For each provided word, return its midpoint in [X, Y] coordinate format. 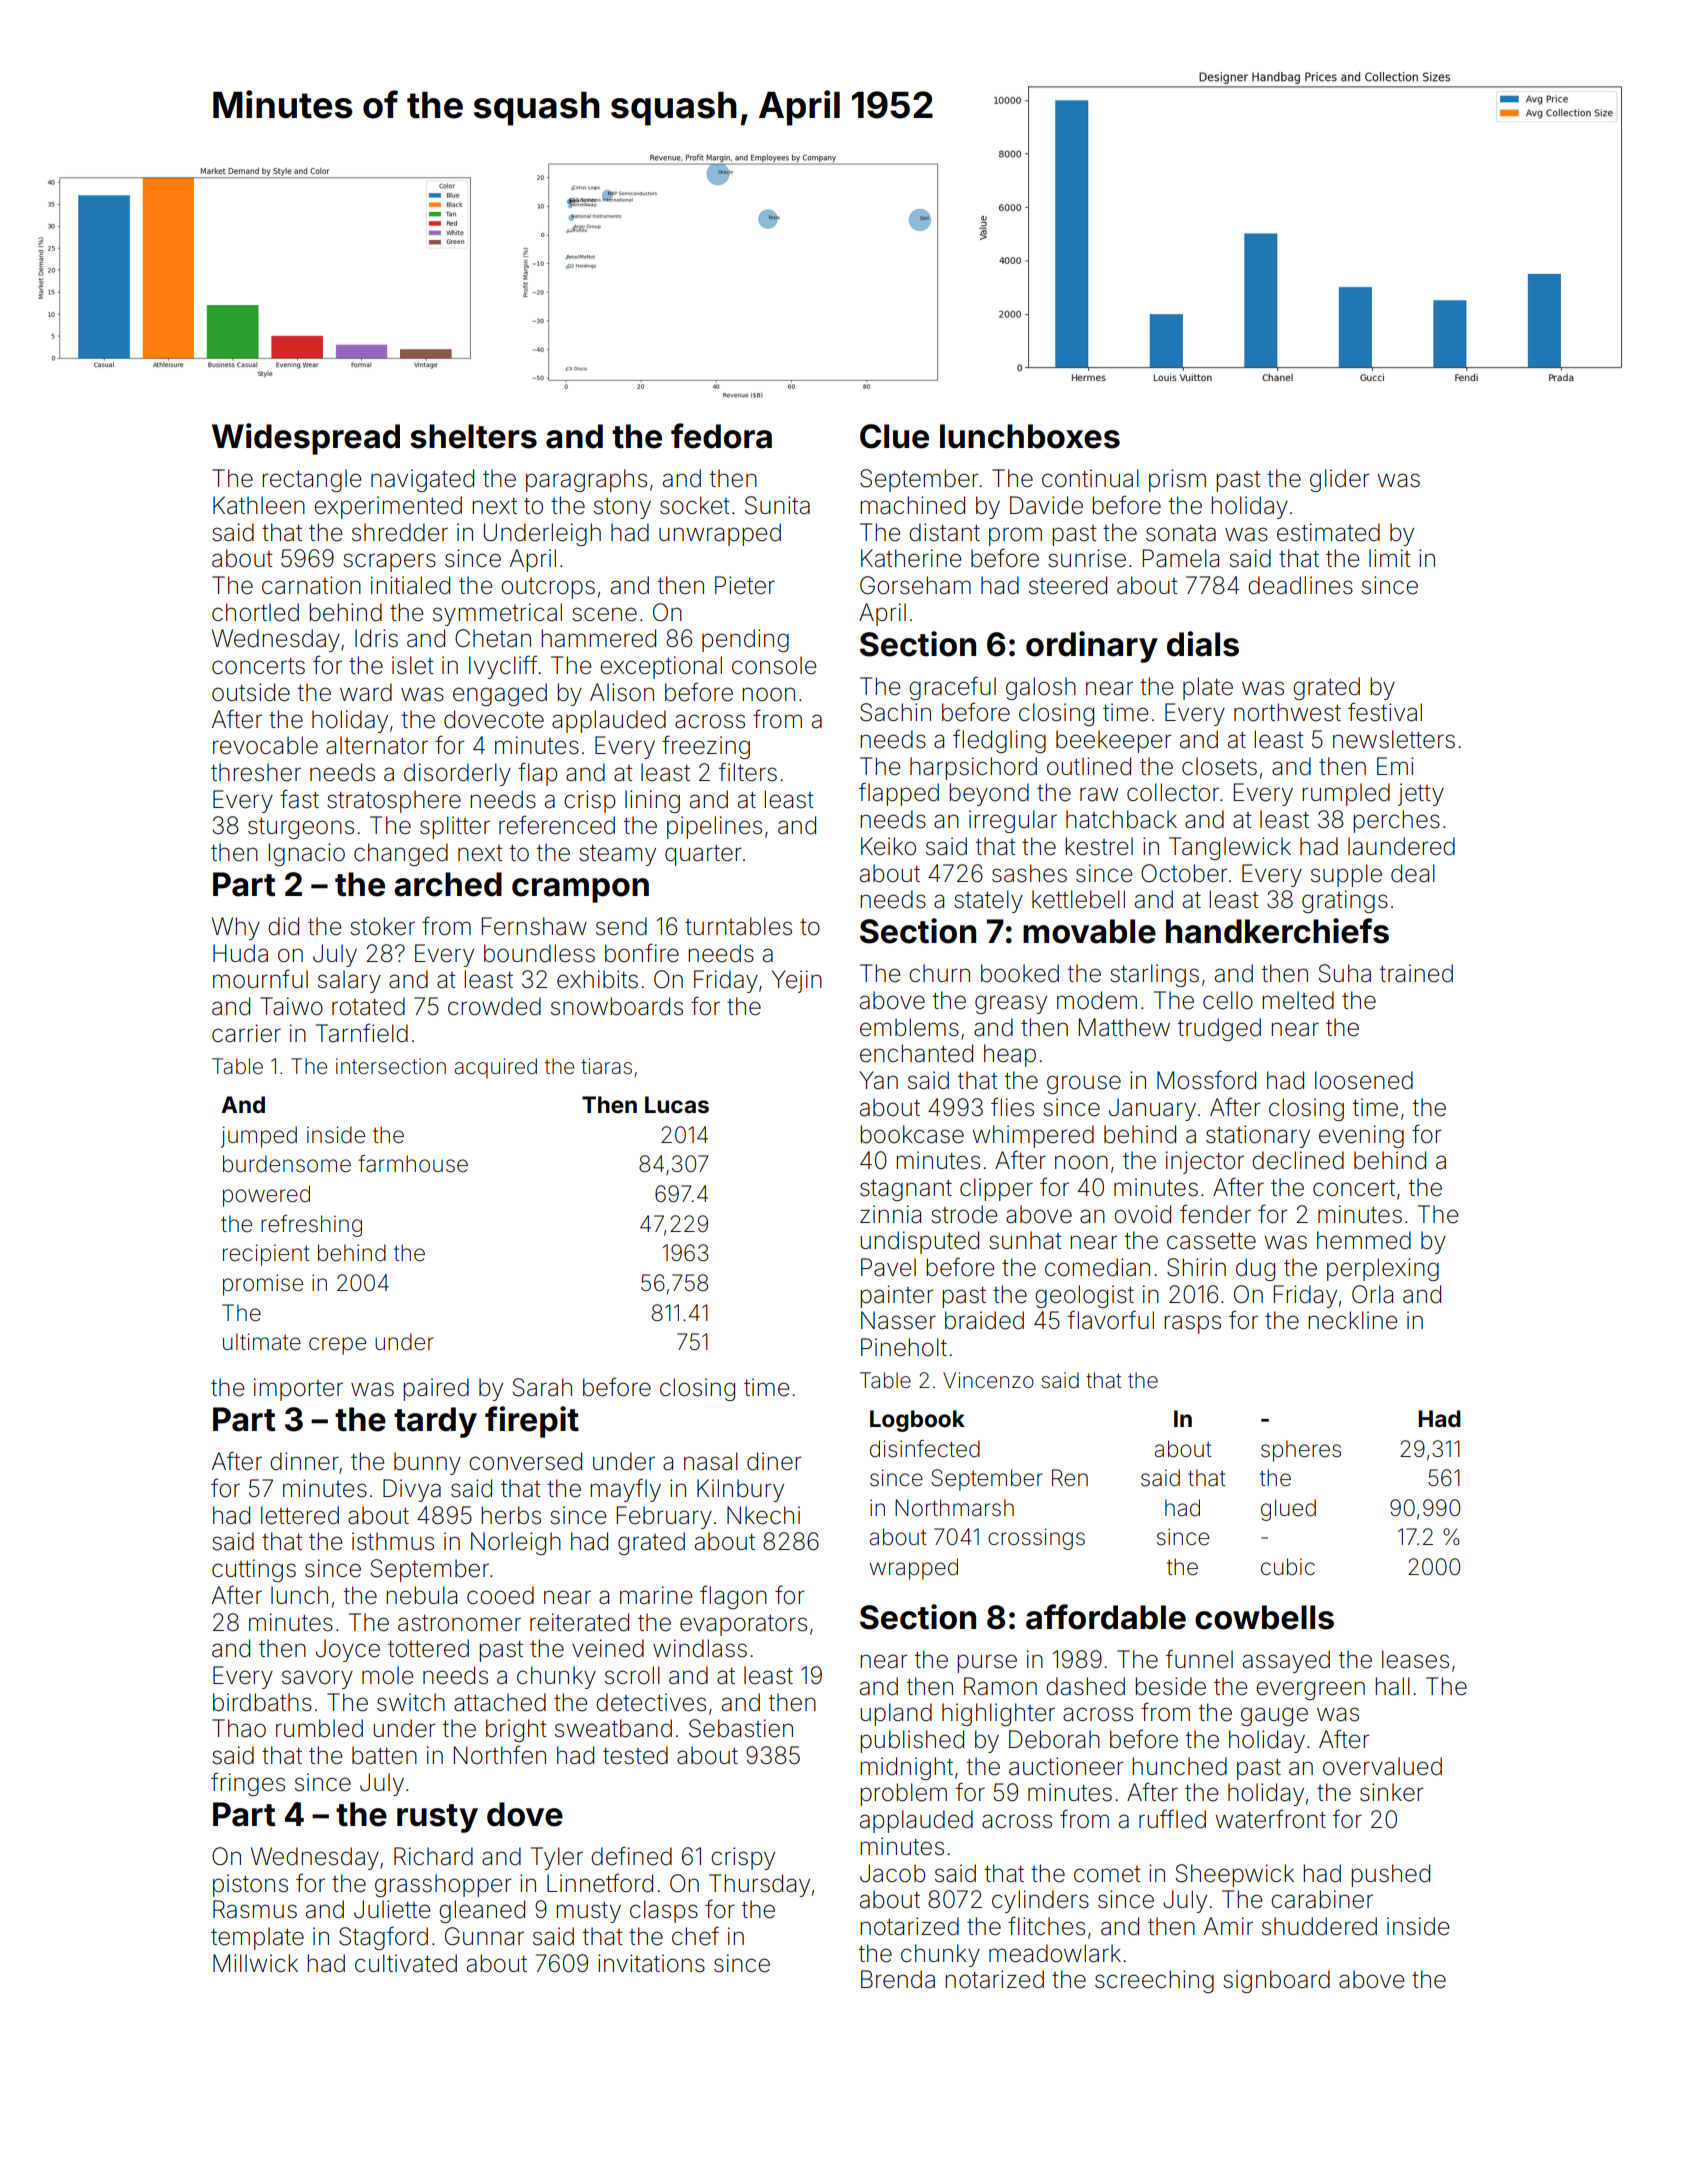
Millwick [255, 1963]
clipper [996, 1189]
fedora [721, 436]
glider [1340, 480]
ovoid [1142, 1214]
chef [695, 1936]
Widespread [306, 439]
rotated [368, 1006]
